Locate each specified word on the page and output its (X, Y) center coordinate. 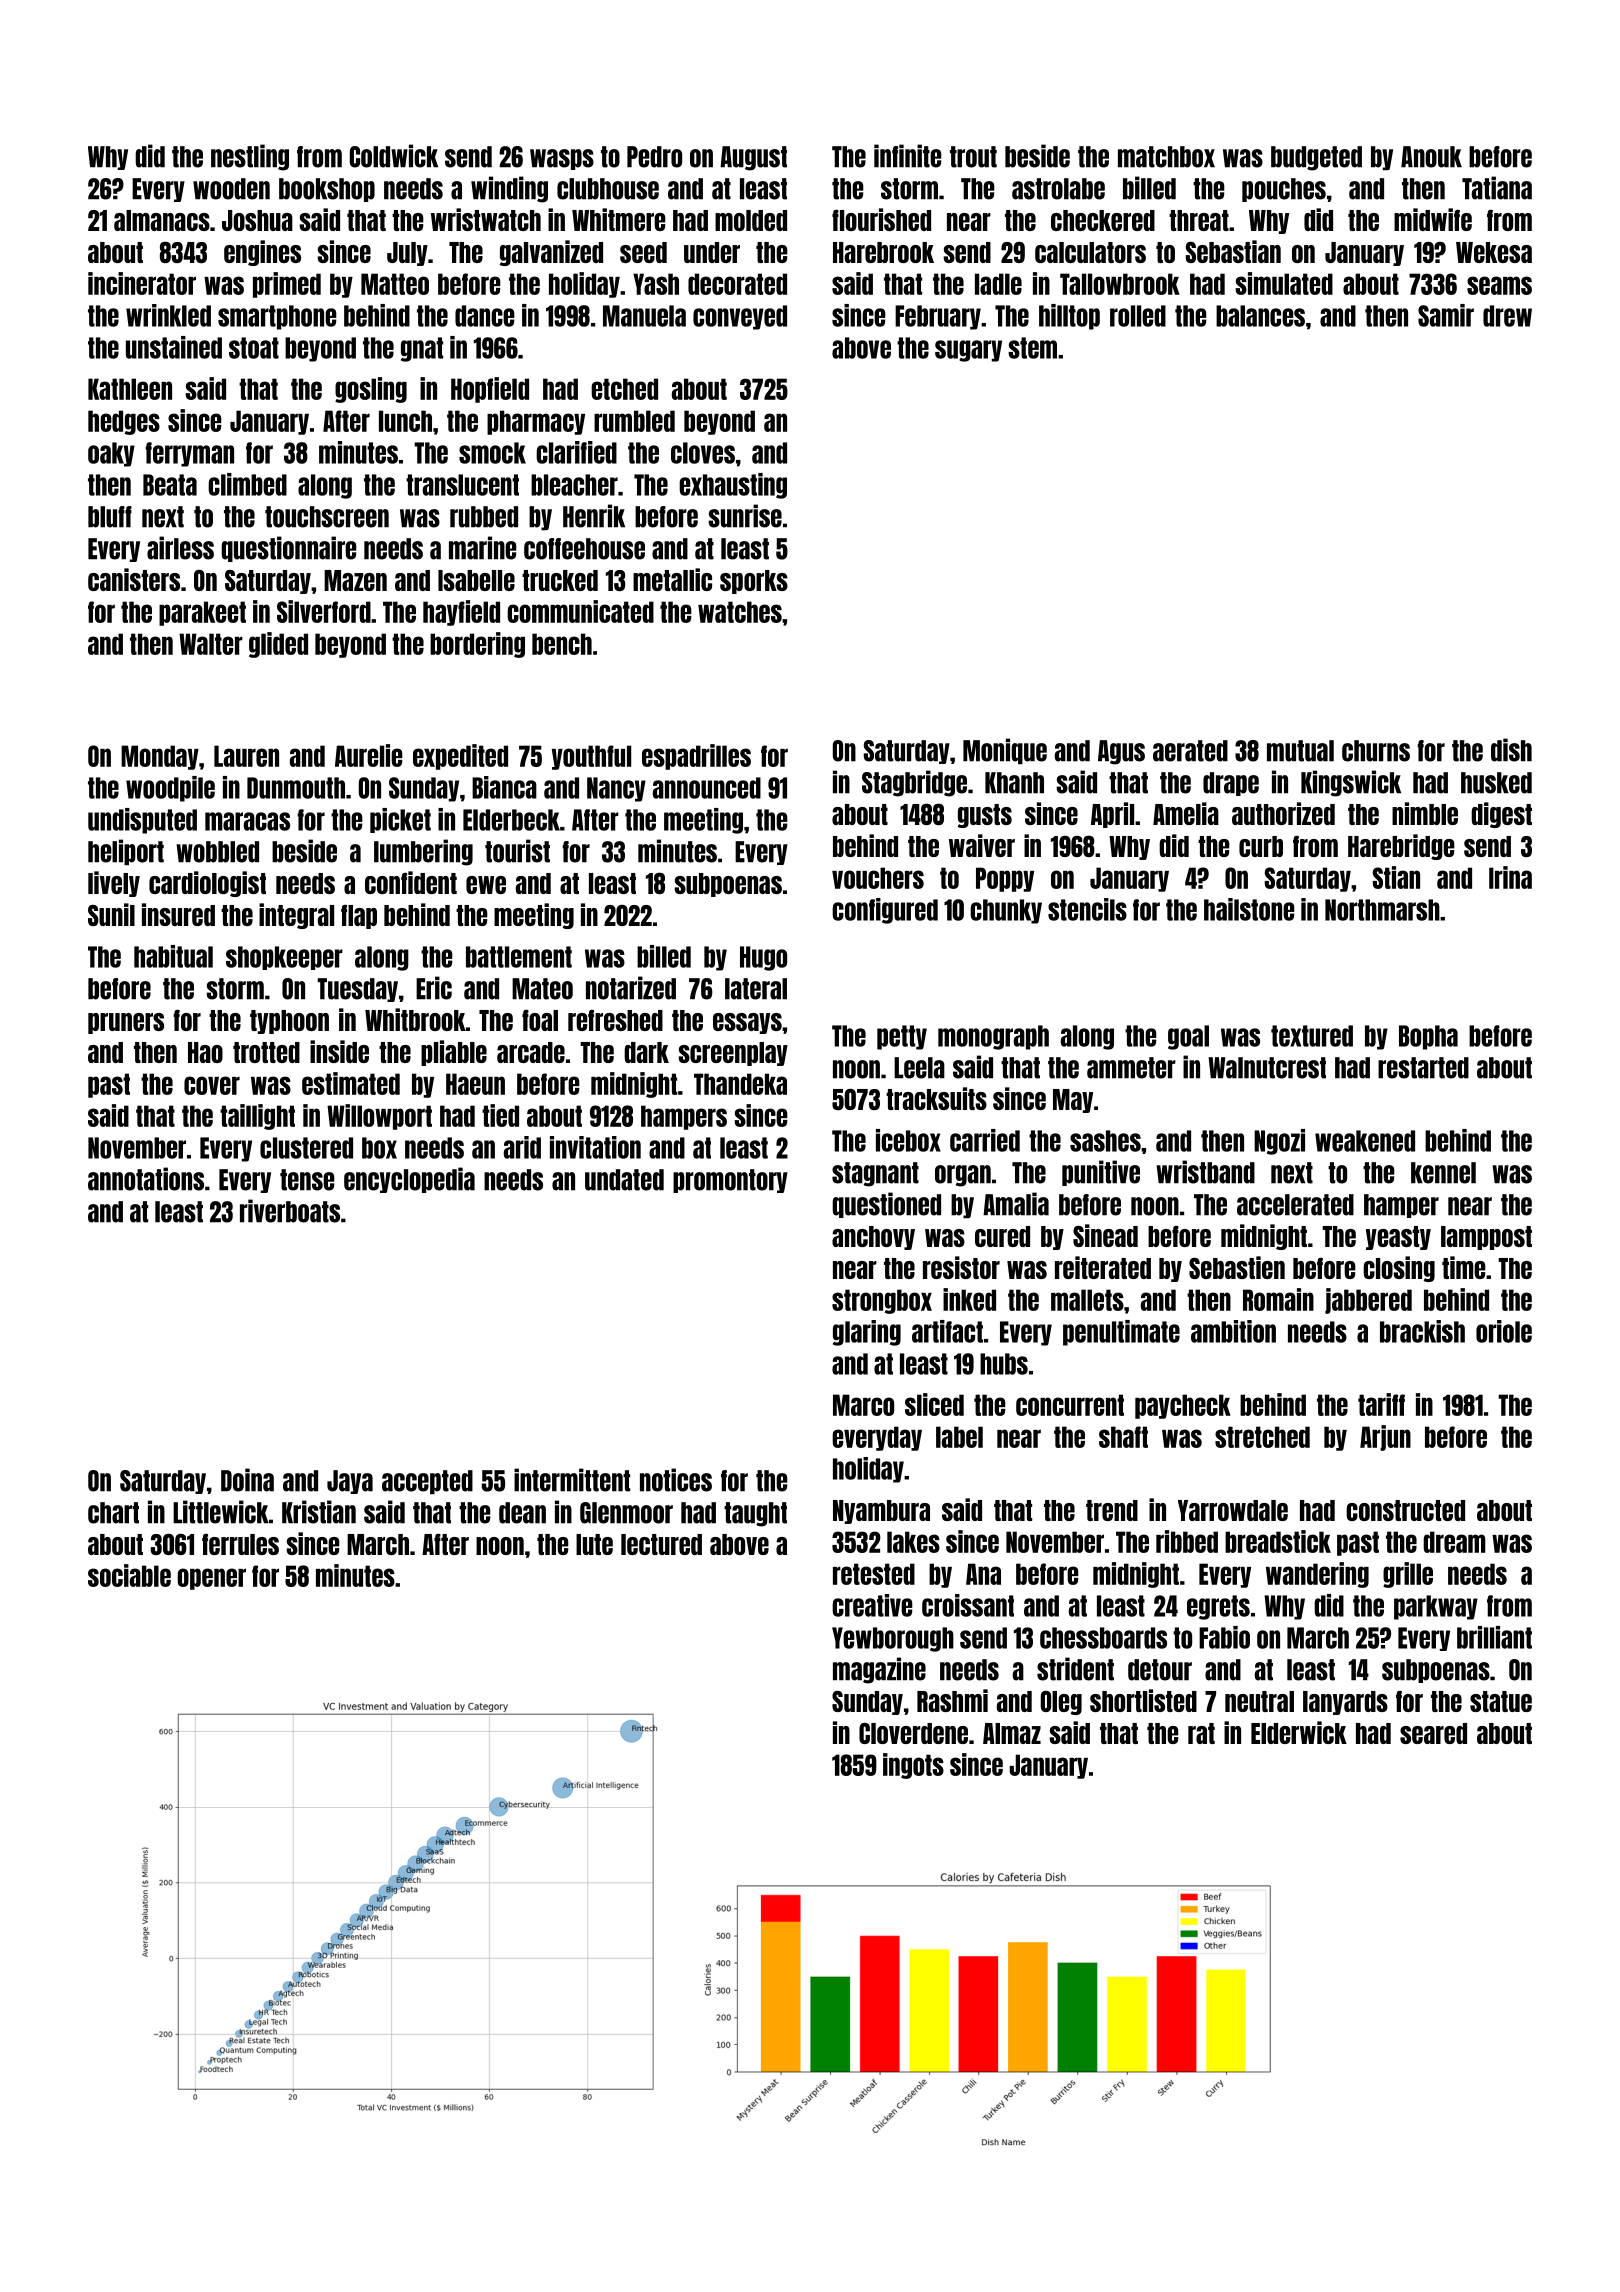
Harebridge (1401, 847)
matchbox (1166, 157)
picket (400, 820)
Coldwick (394, 156)
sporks (754, 582)
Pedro (654, 157)
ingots (913, 1766)
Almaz (1012, 1733)
